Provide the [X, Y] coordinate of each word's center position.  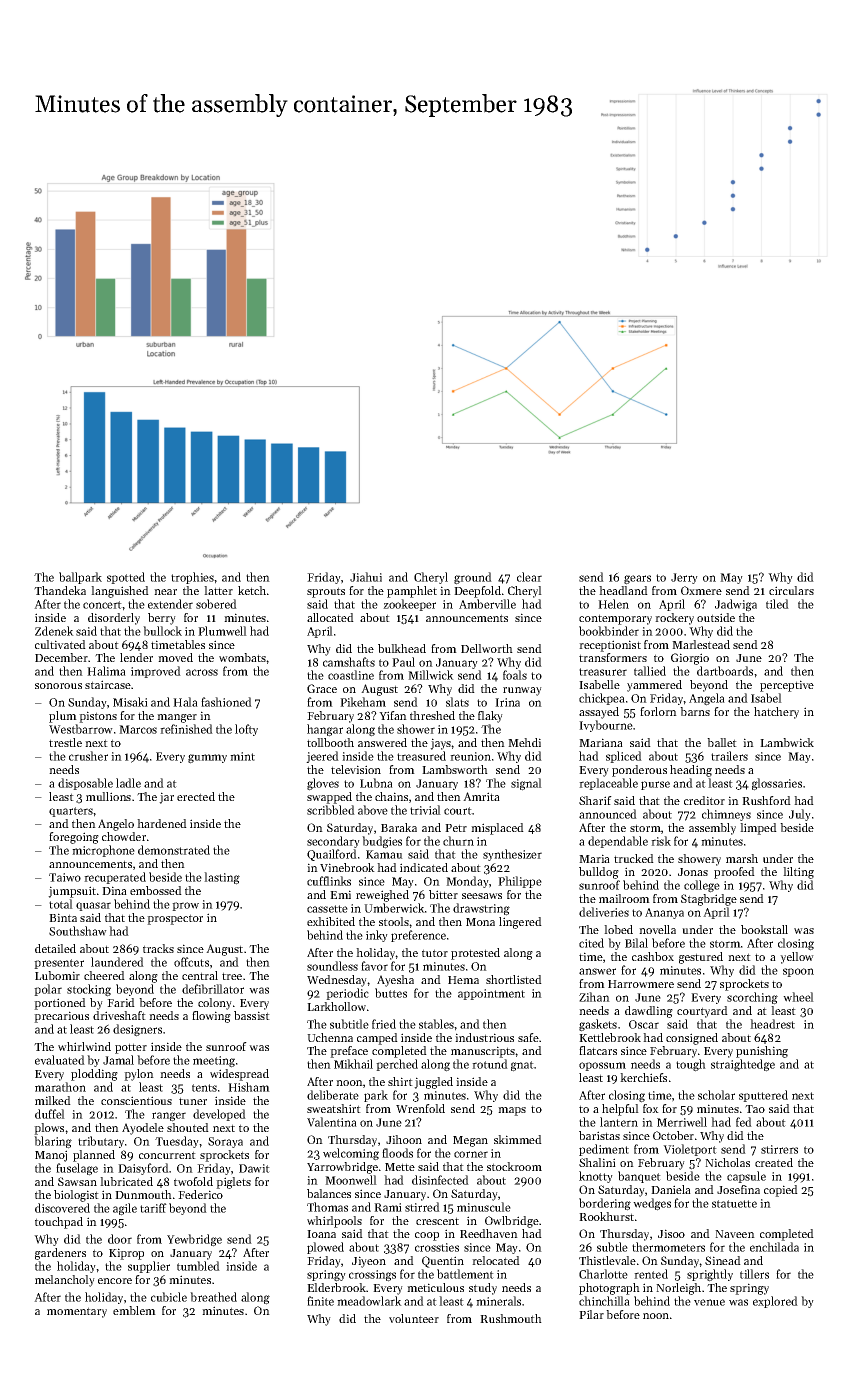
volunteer [414, 1318]
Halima [106, 671]
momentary [77, 1312]
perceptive [787, 686]
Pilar [591, 1314]
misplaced [497, 829]
